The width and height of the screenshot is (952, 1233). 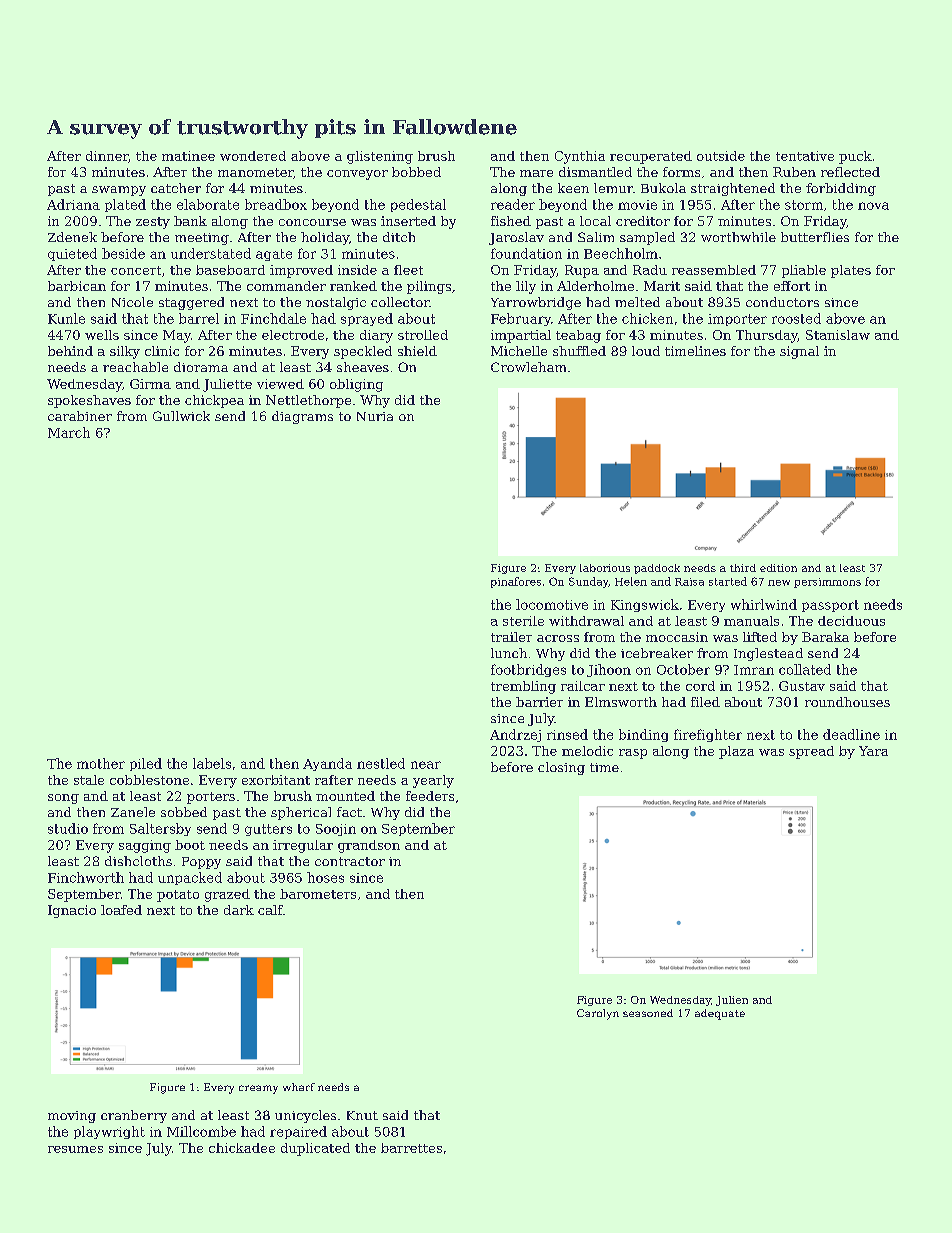 What do you see at coordinates (75, 1149) in the screenshot?
I see `resumes` at bounding box center [75, 1149].
